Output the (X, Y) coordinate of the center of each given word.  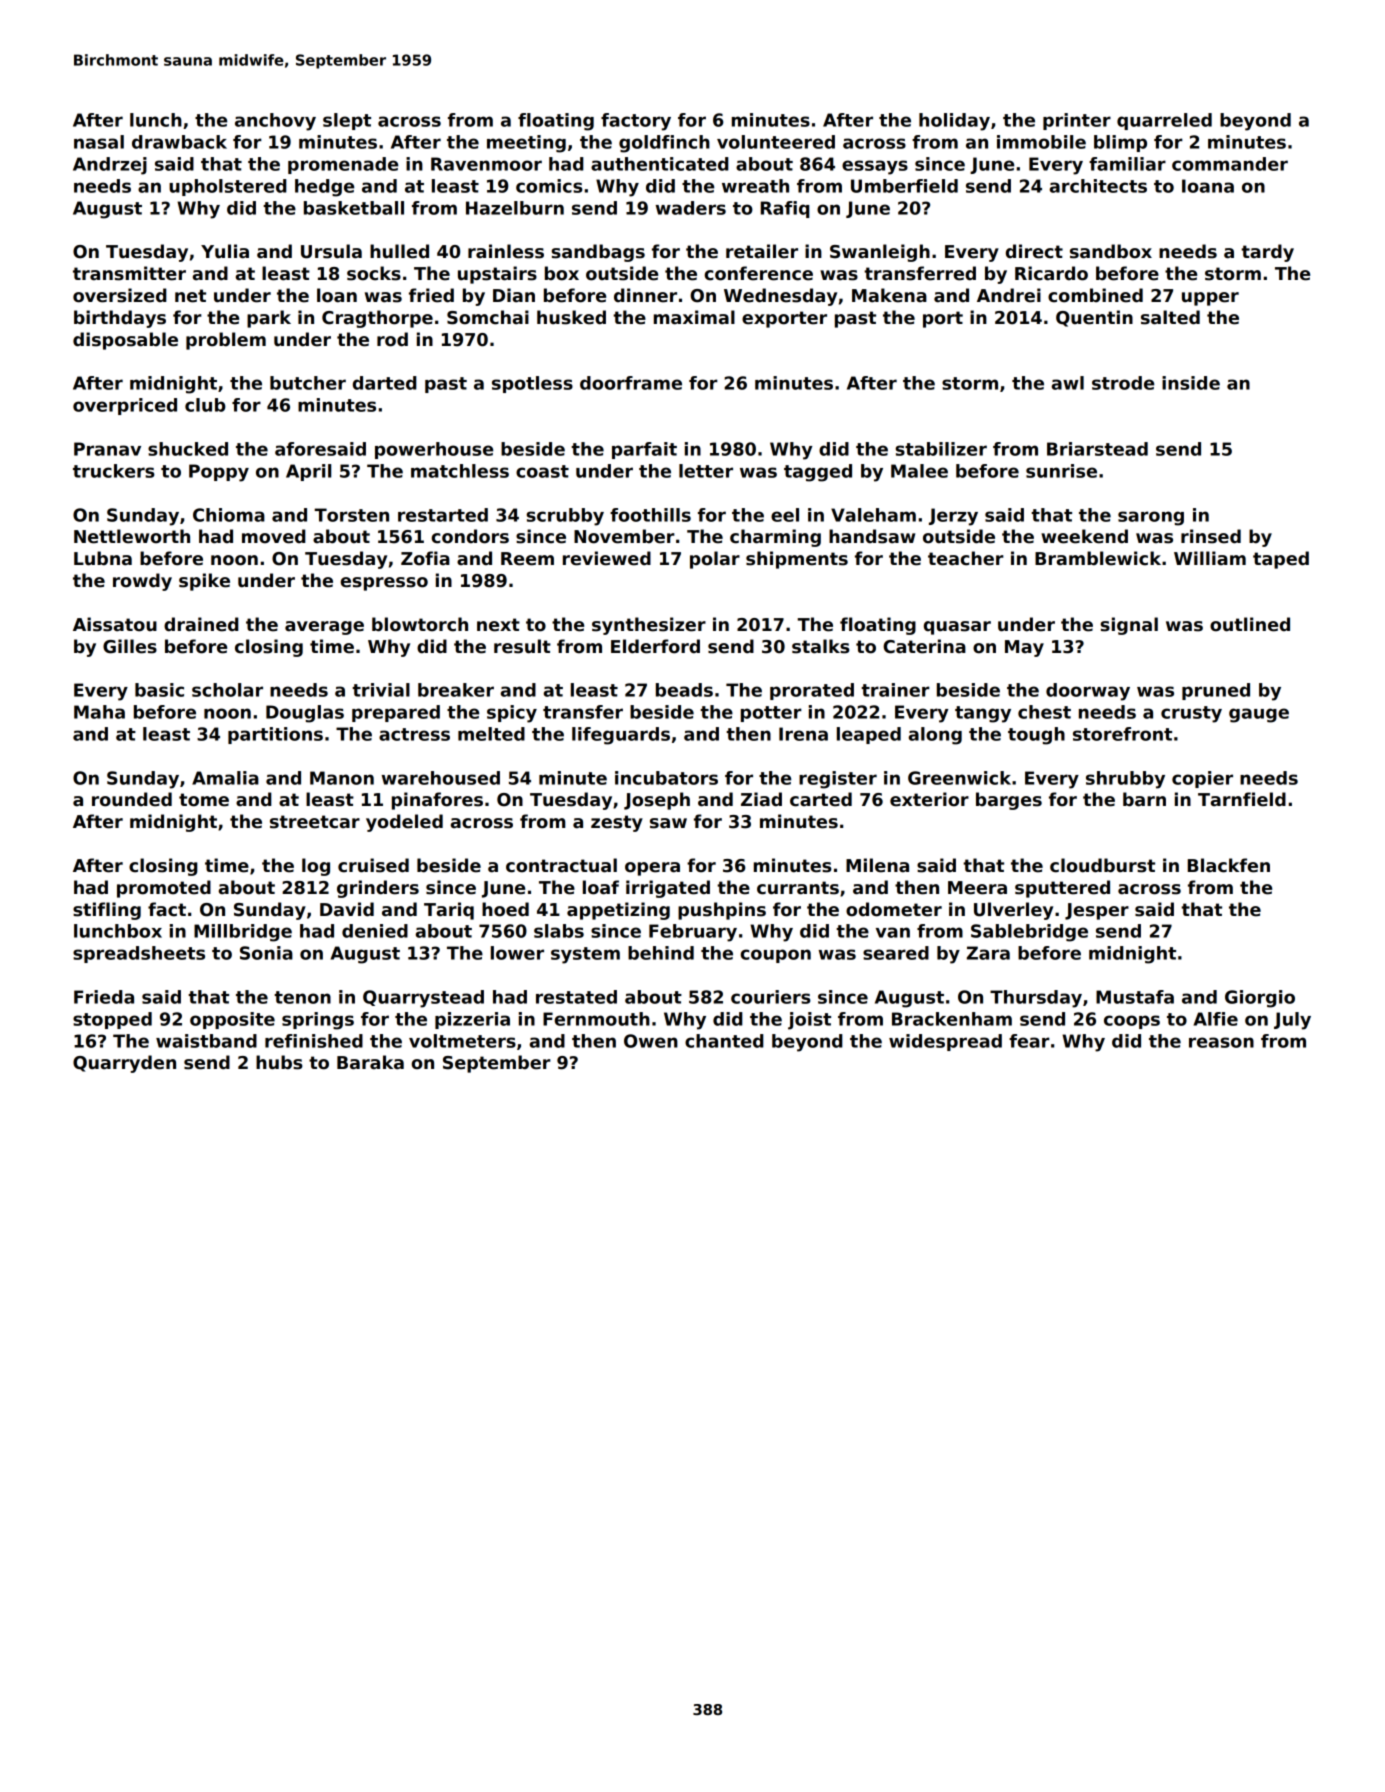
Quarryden (124, 1064)
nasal (99, 142)
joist (809, 1021)
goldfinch (664, 144)
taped (1281, 560)
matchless (460, 471)
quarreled (1164, 121)
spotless (532, 384)
